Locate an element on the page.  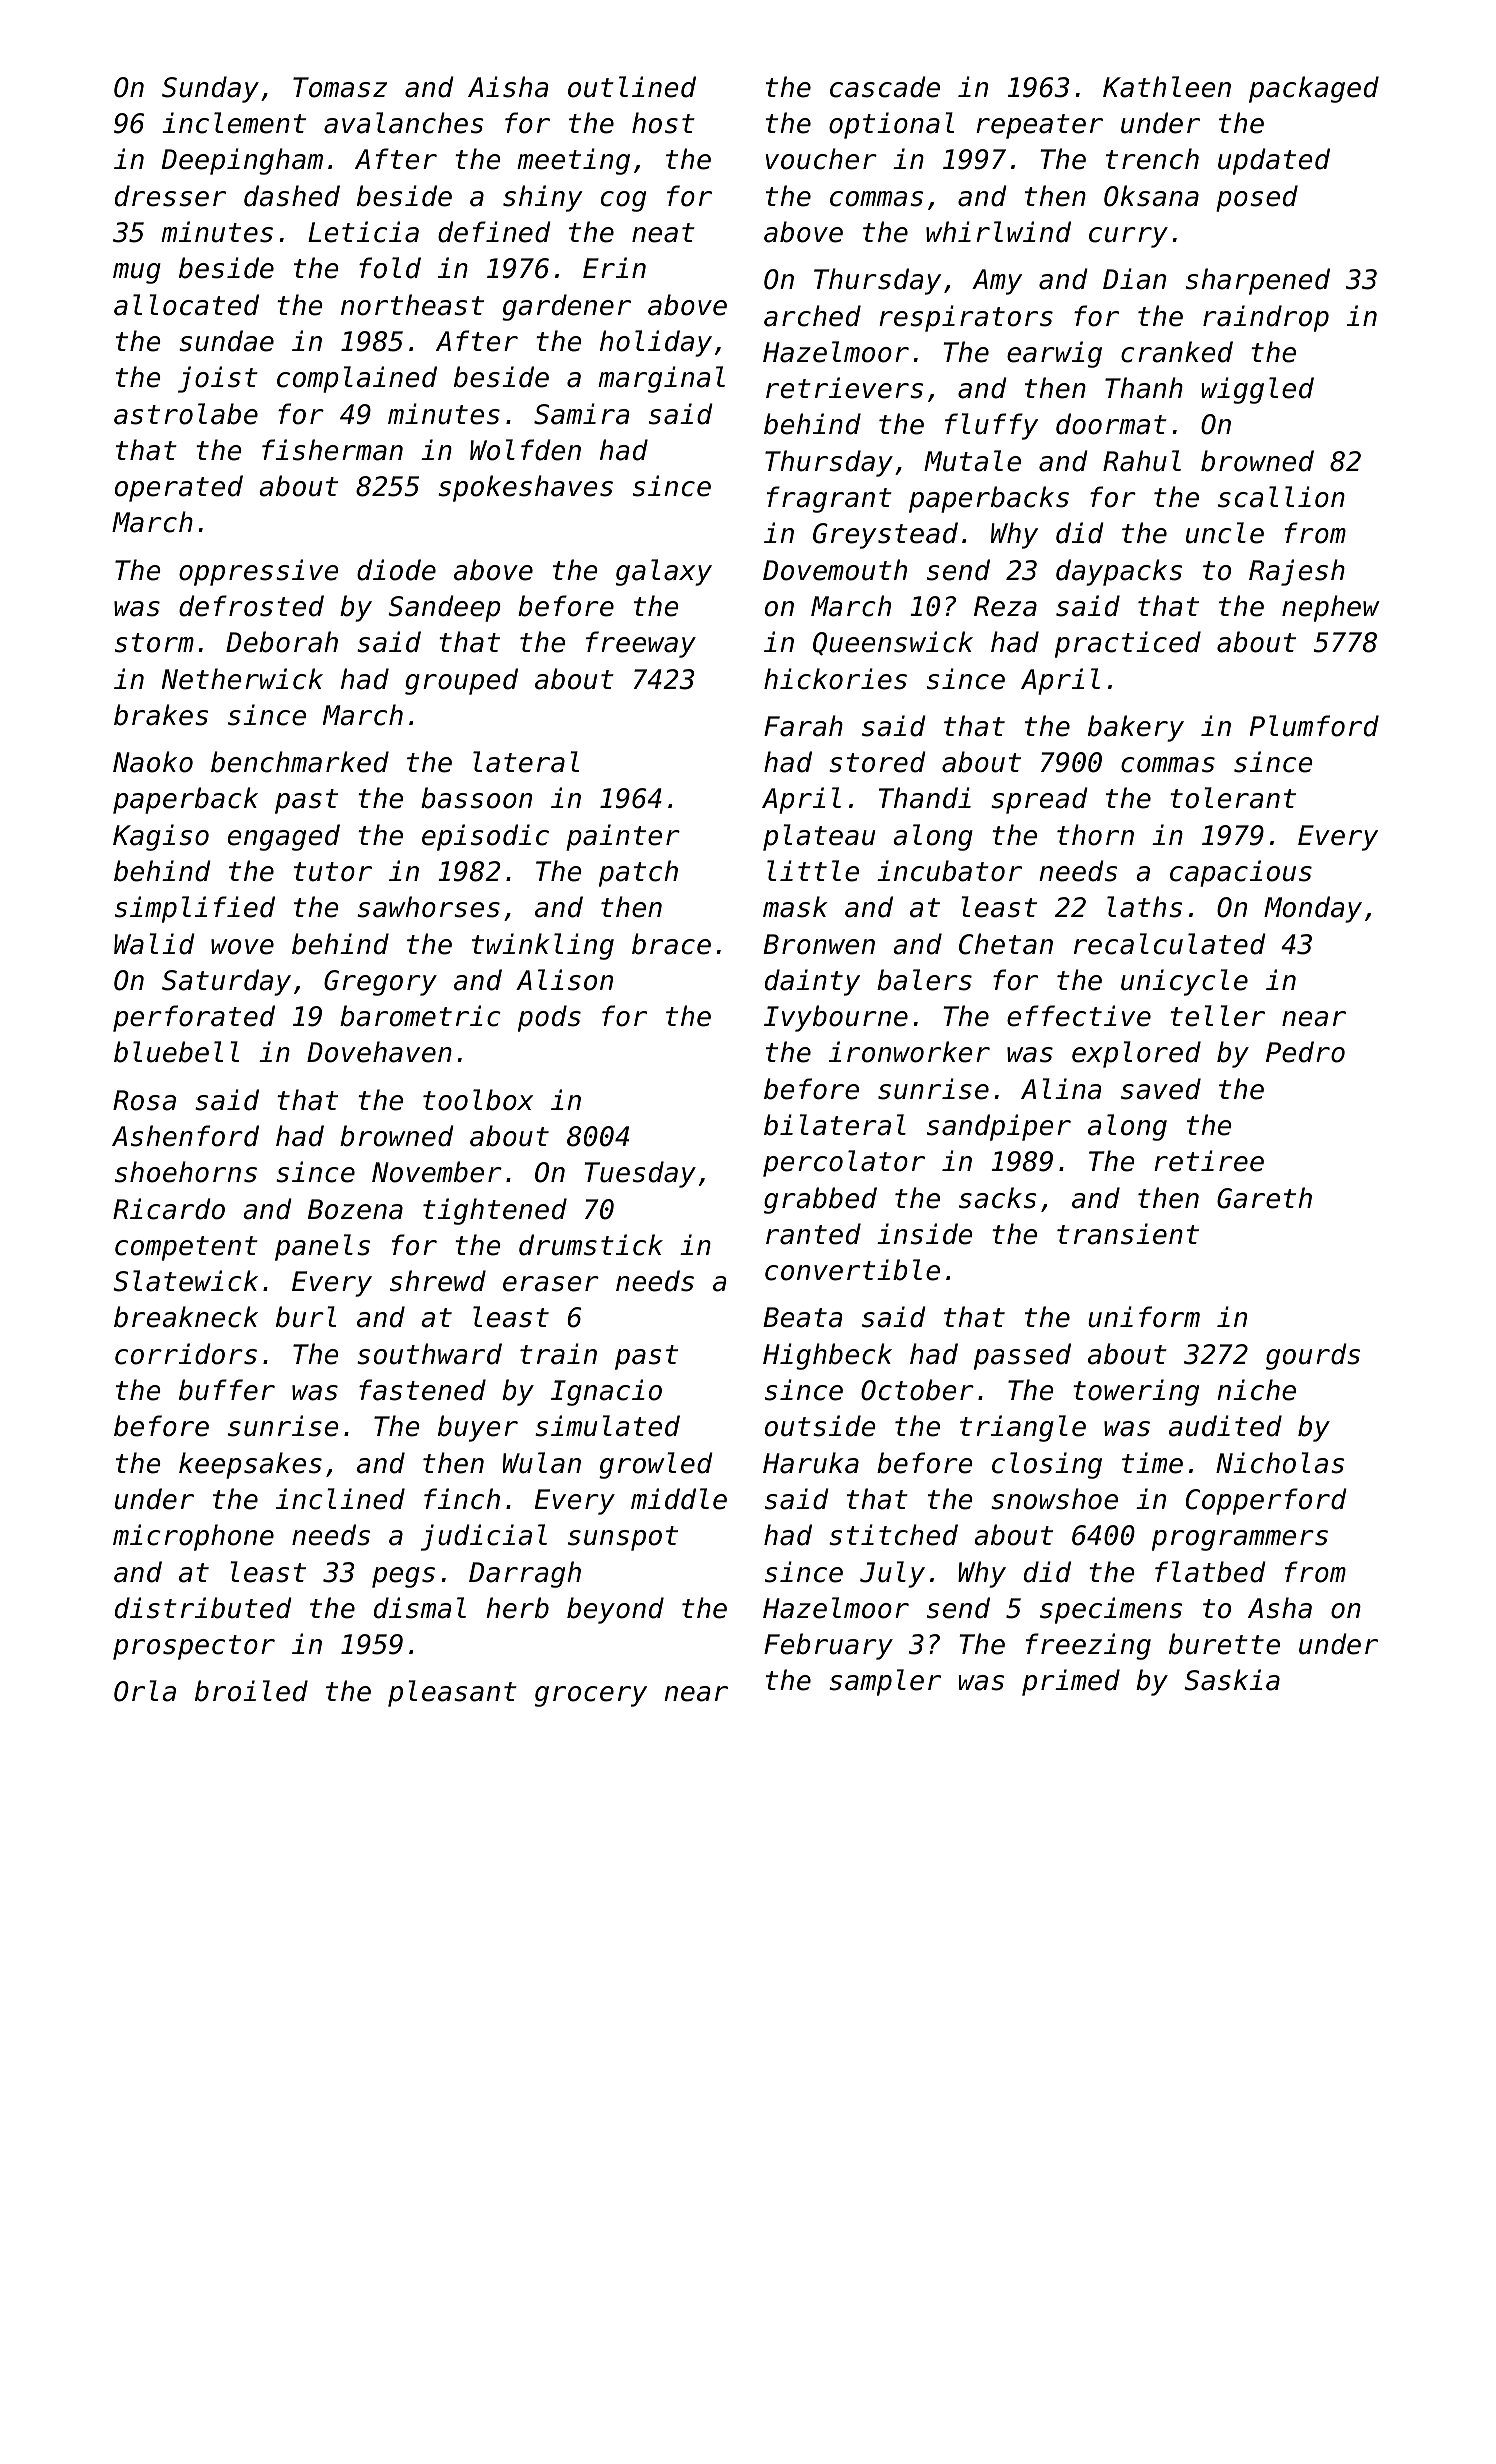
Plumford is located at coordinates (1314, 726).
